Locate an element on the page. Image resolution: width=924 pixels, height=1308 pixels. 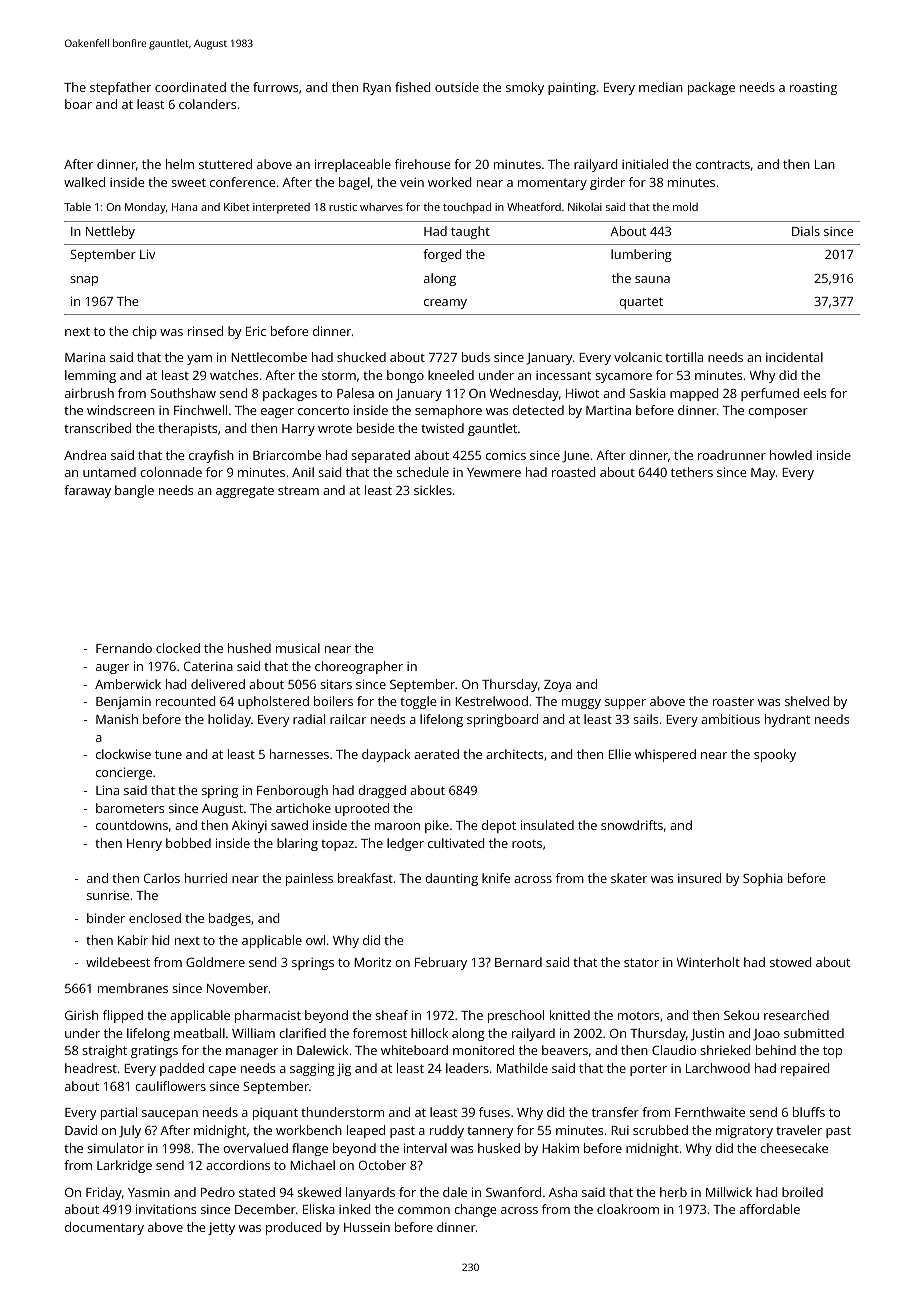
outside is located at coordinates (457, 87).
